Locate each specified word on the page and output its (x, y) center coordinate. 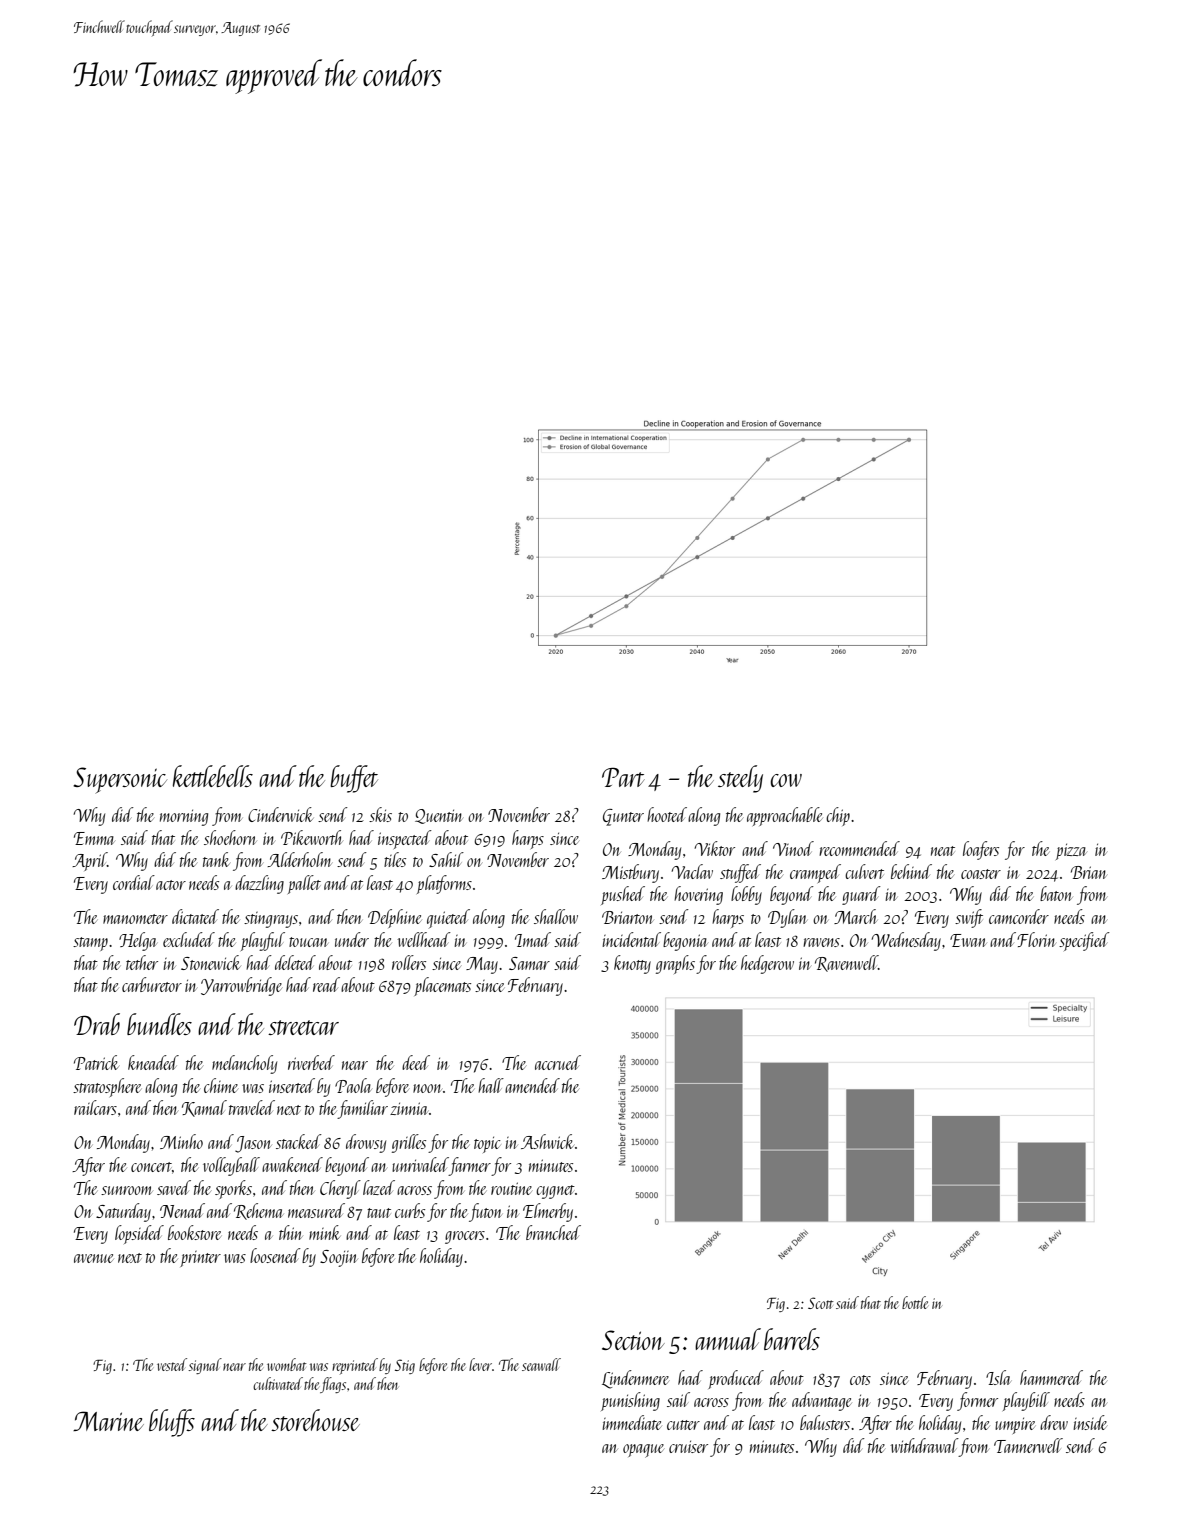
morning (184, 817)
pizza (1071, 851)
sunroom (127, 1190)
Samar (529, 963)
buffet (354, 779)
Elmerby (548, 1212)
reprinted (355, 1366)
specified (1084, 941)
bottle (915, 1302)
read (326, 984)
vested (172, 1364)
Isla (998, 1377)
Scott (821, 1303)
